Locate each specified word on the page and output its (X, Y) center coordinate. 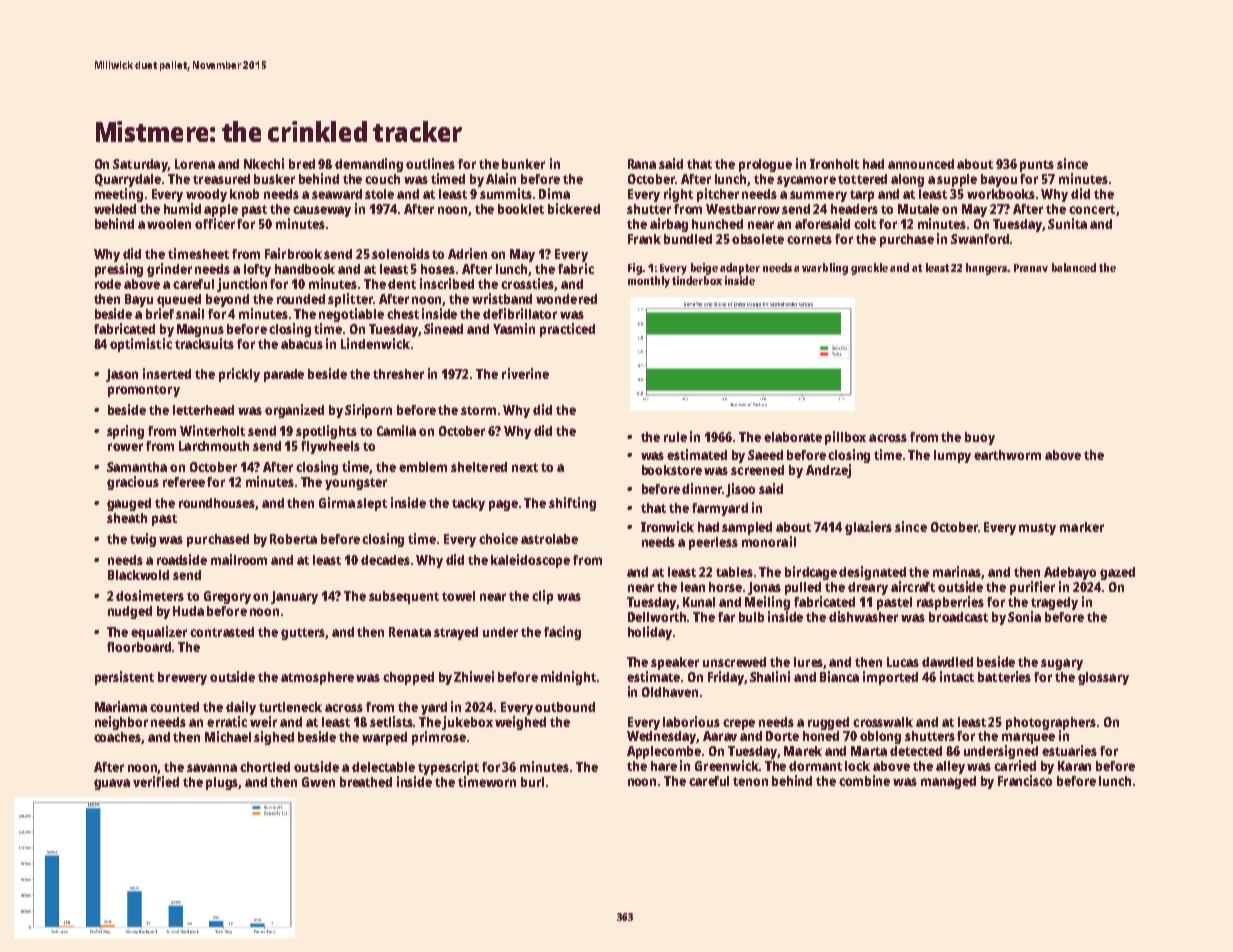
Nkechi (264, 163)
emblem (423, 467)
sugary (1062, 664)
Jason (122, 375)
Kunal (699, 602)
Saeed (765, 455)
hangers (986, 269)
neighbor (121, 723)
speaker (675, 663)
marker (1082, 527)
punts (1037, 166)
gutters (303, 634)
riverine (525, 373)
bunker (523, 164)
